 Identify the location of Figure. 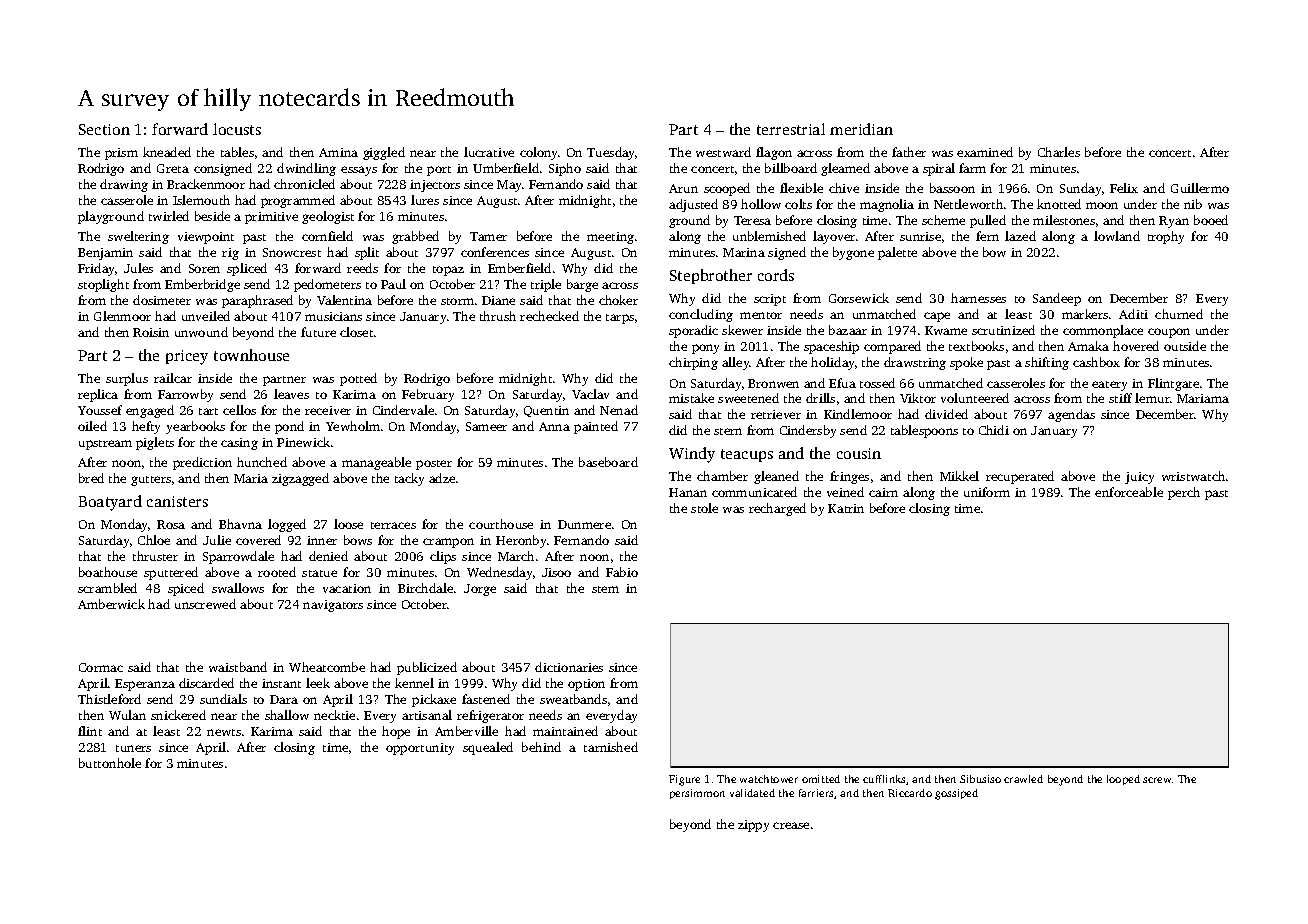
(684, 780).
